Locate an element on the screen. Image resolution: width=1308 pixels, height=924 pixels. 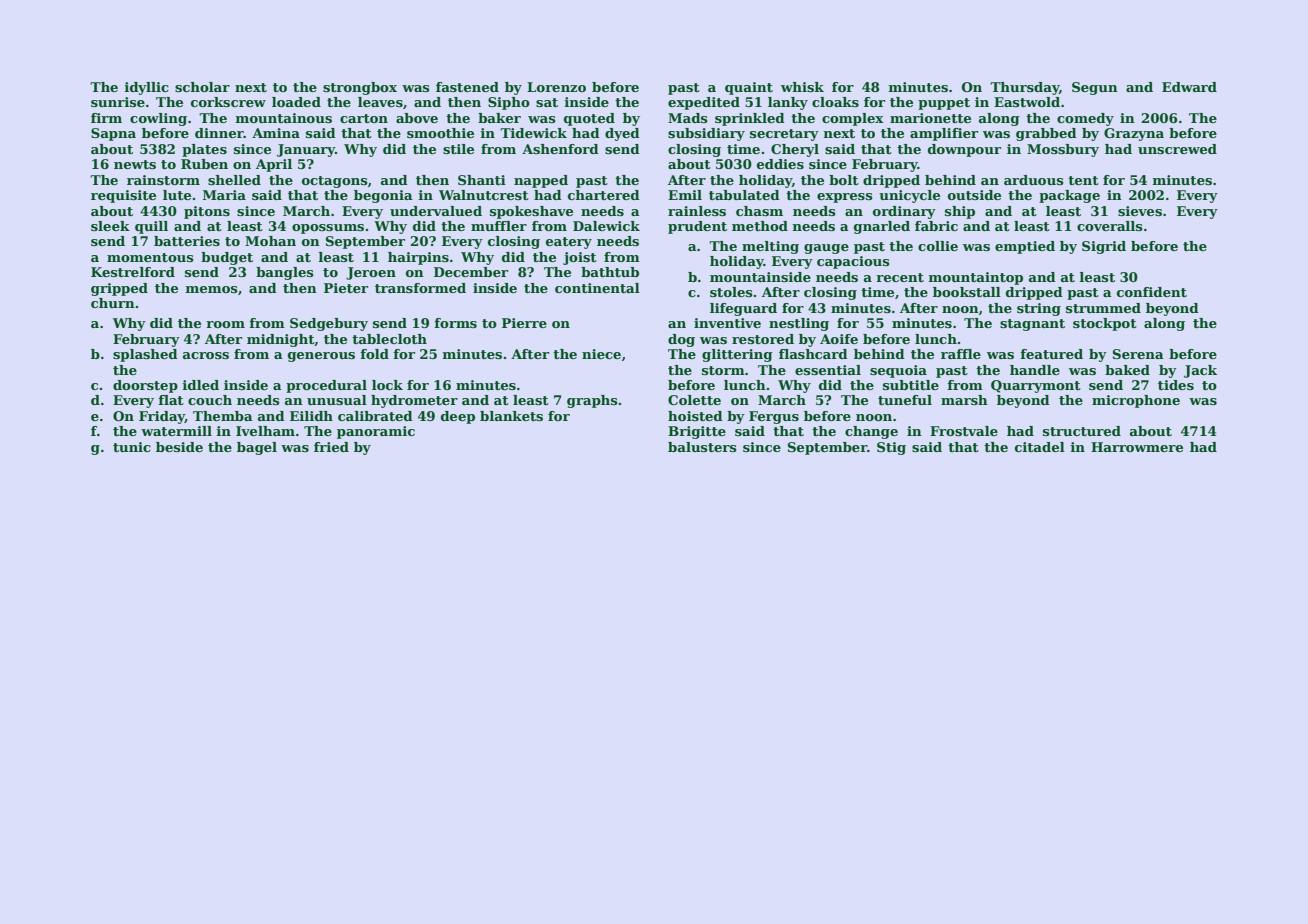
collie is located at coordinates (938, 246).
